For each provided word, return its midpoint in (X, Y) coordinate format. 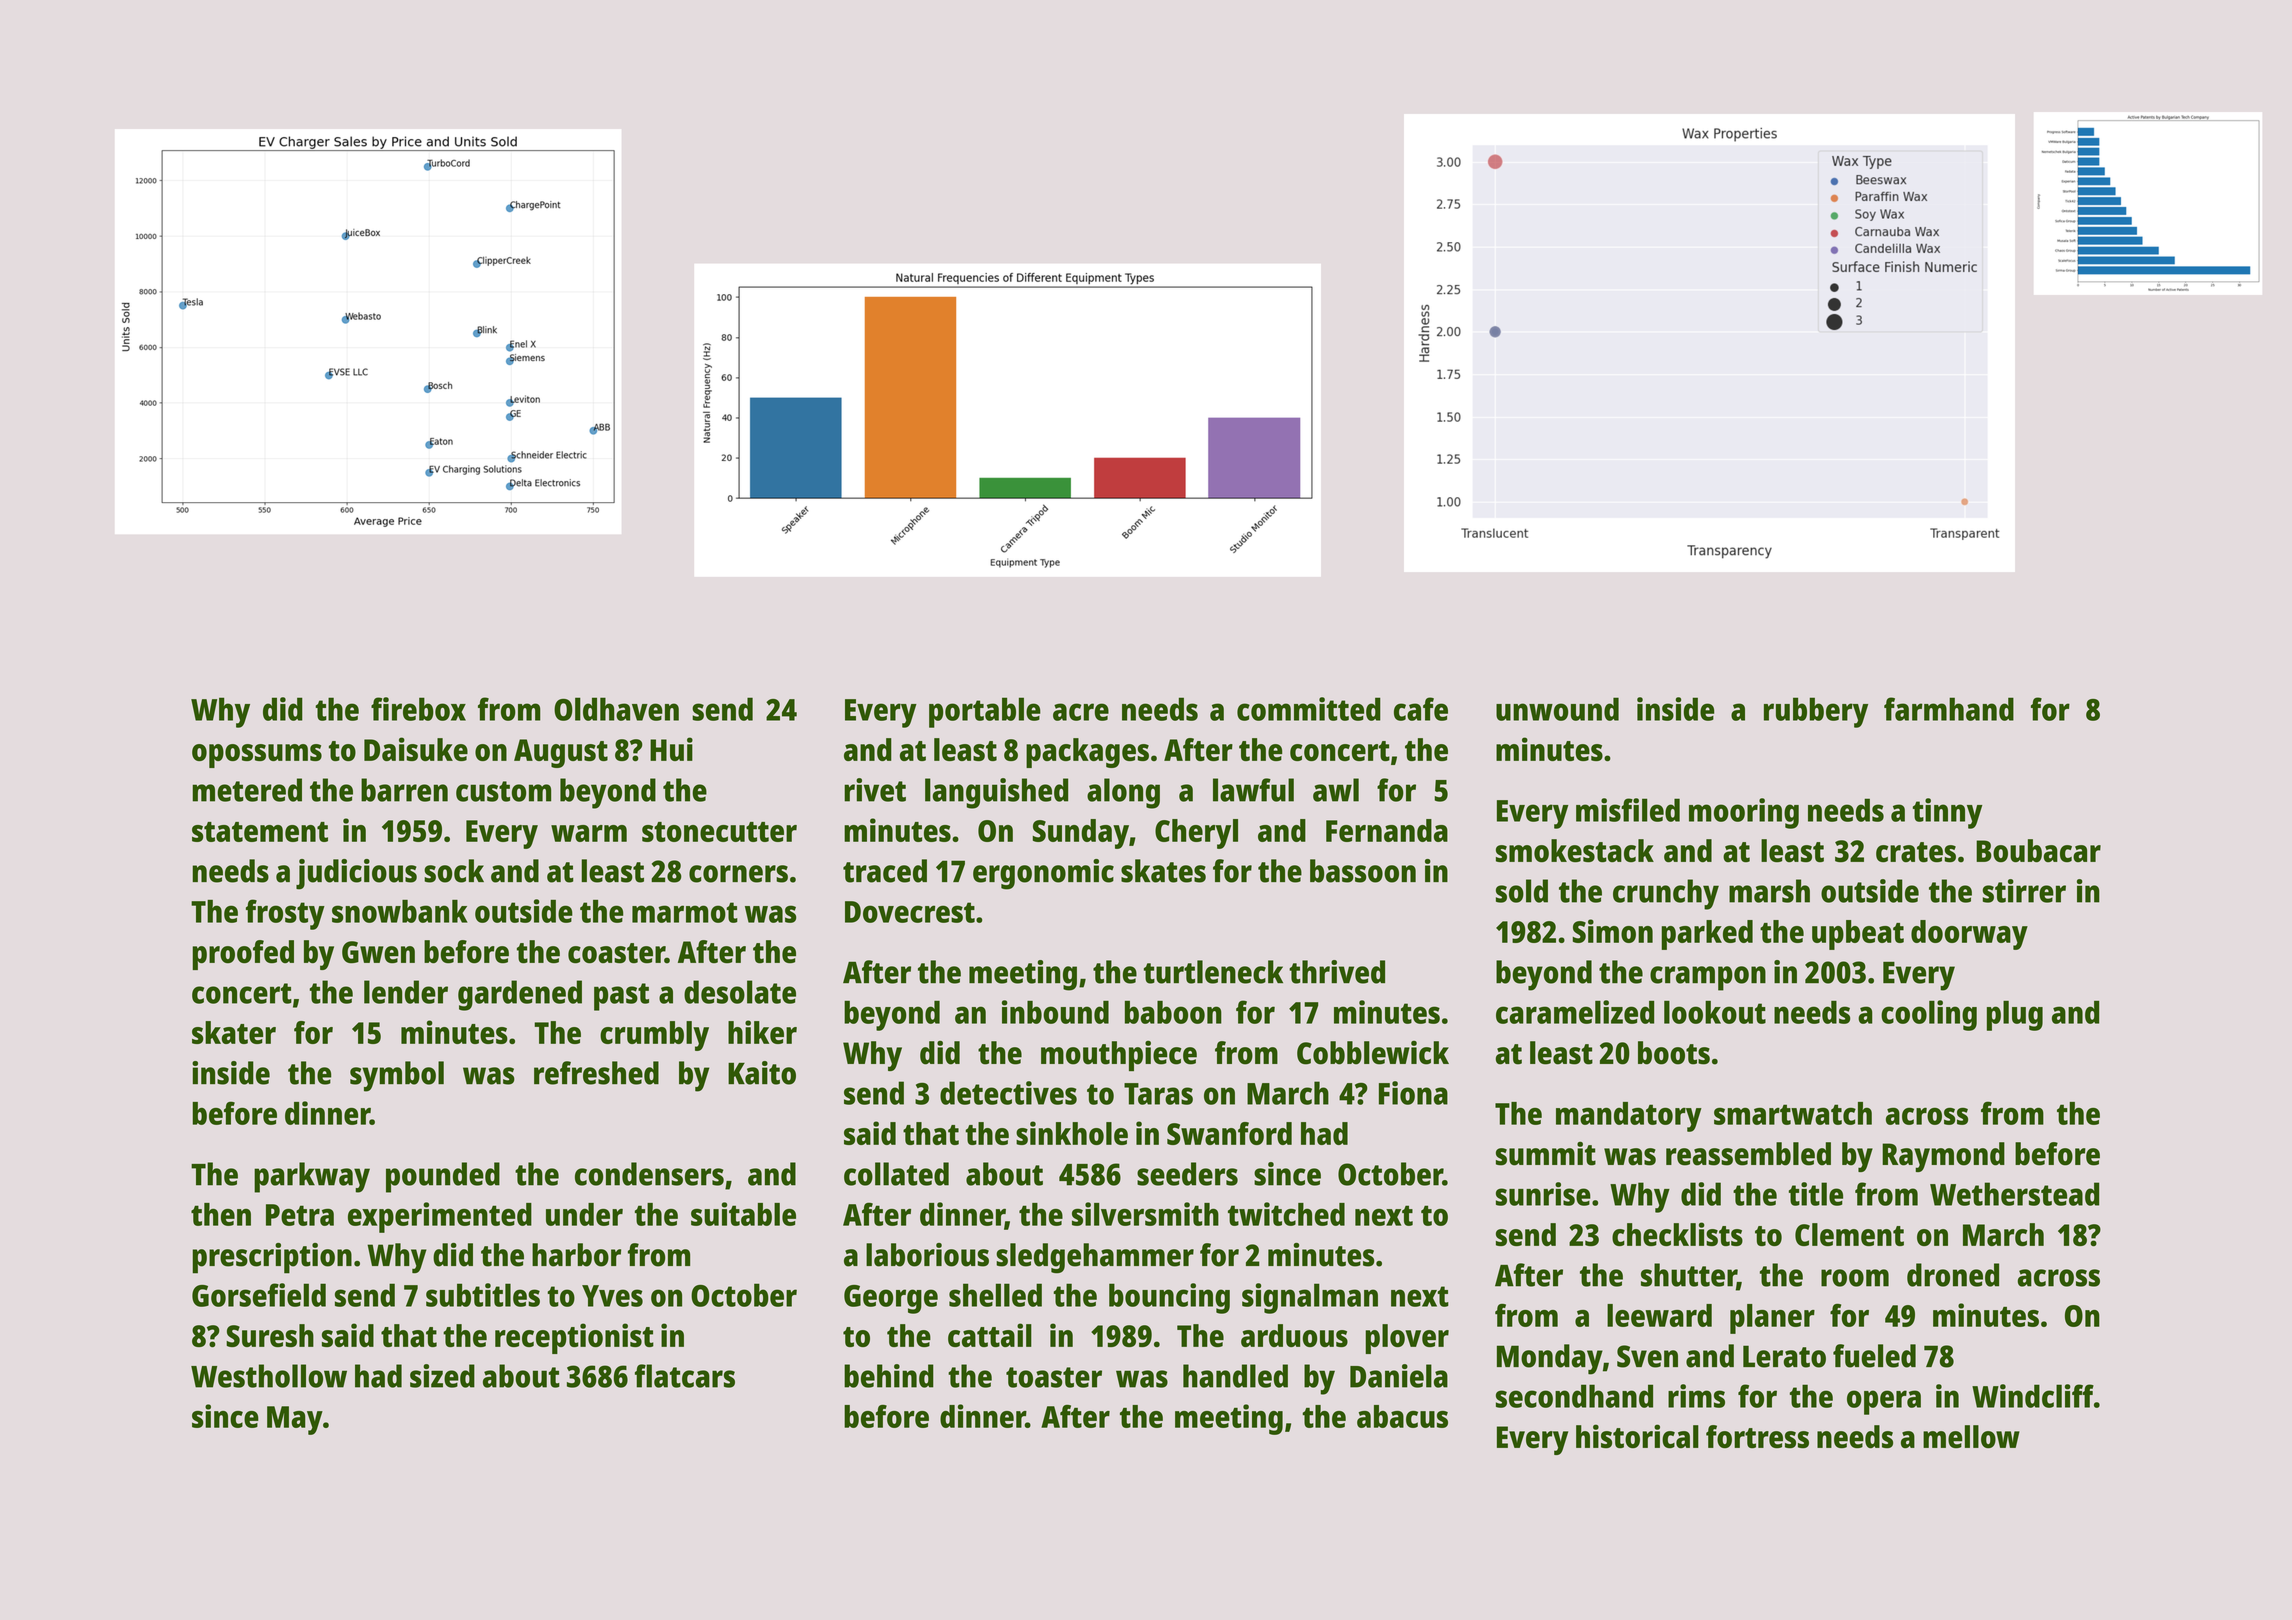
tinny (1947, 813)
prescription (272, 1258)
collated (896, 1174)
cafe (1421, 709)
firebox (418, 709)
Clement (1849, 1234)
